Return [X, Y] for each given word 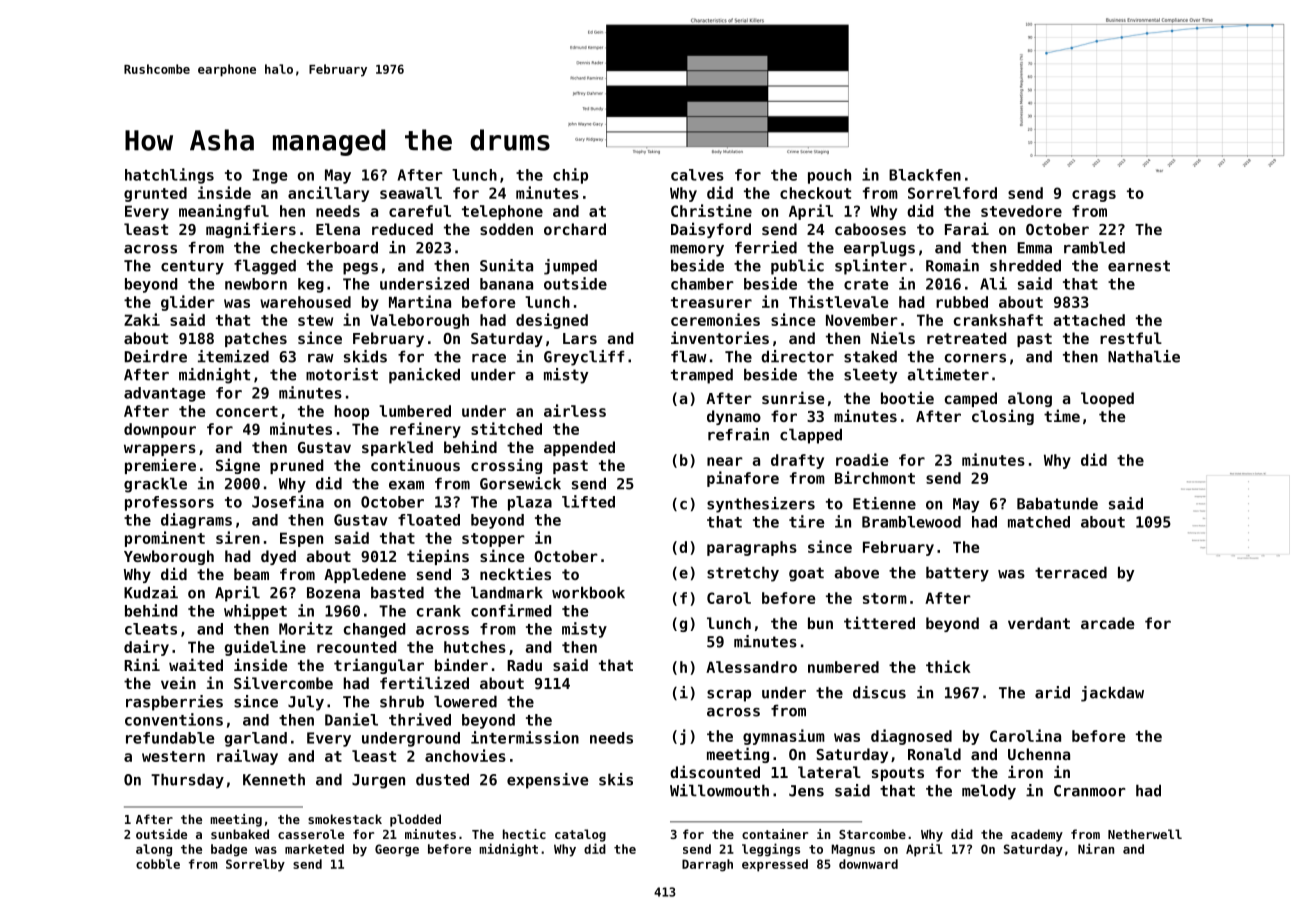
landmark [507, 592]
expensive [547, 781]
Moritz [305, 628]
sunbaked [240, 834]
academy [1037, 835]
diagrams [196, 521]
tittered [879, 622]
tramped [702, 376]
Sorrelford [952, 193]
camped [971, 399]
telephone [502, 212]
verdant [1039, 623]
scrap [729, 696]
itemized [233, 356]
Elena [338, 229]
